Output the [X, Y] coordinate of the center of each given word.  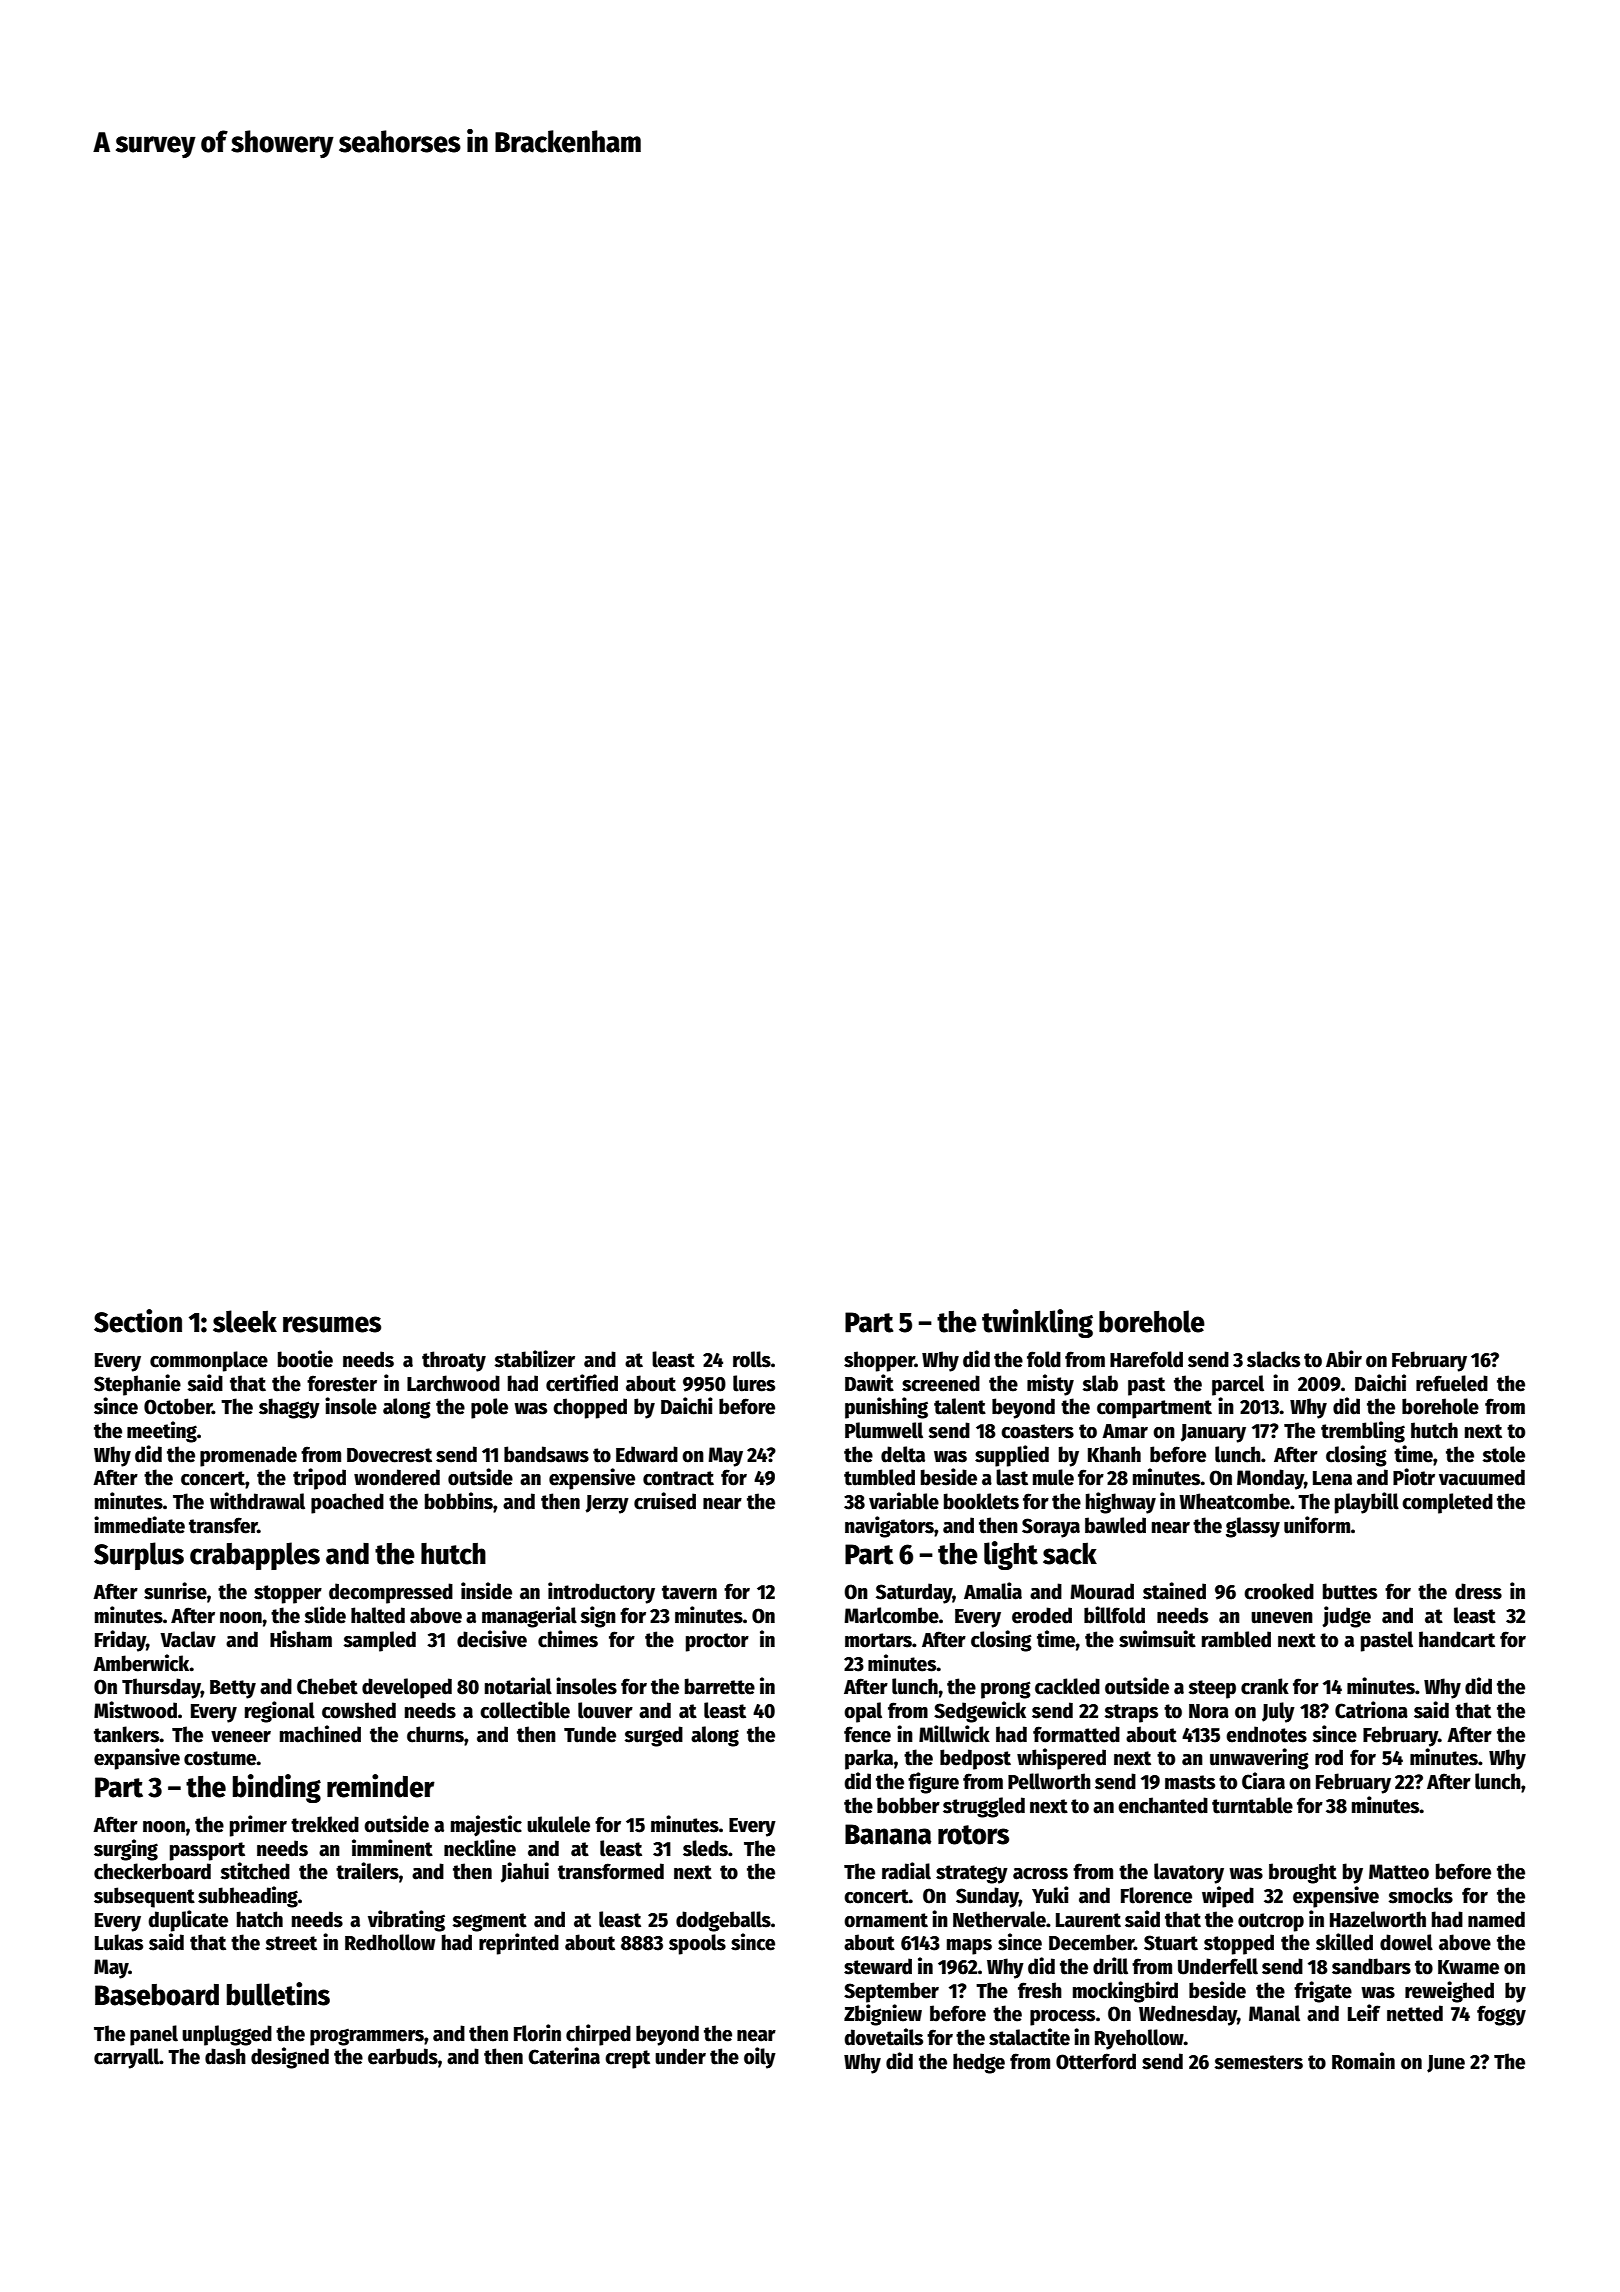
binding [277, 1788]
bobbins [459, 1501]
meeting [162, 1432]
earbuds [403, 2056]
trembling [1363, 1432]
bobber [908, 1805]
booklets [981, 1501]
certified [582, 1383]
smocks [1420, 1895]
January [1213, 1433]
